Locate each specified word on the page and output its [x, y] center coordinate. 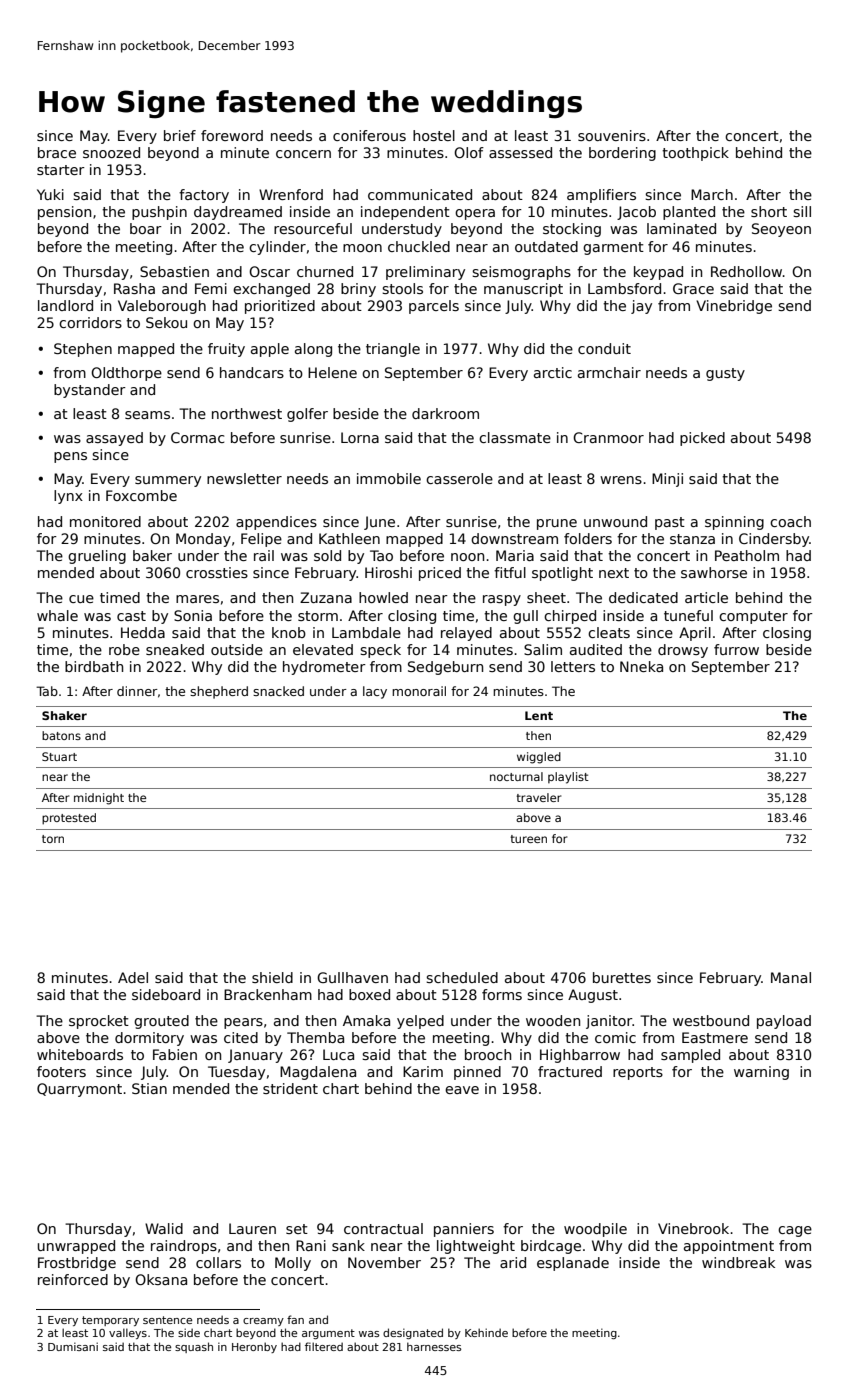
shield [272, 977]
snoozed [111, 152]
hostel [434, 135]
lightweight [476, 1247]
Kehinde [486, 1332]
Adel [133, 977]
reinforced [73, 1279]
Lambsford [624, 288]
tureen [529, 839]
